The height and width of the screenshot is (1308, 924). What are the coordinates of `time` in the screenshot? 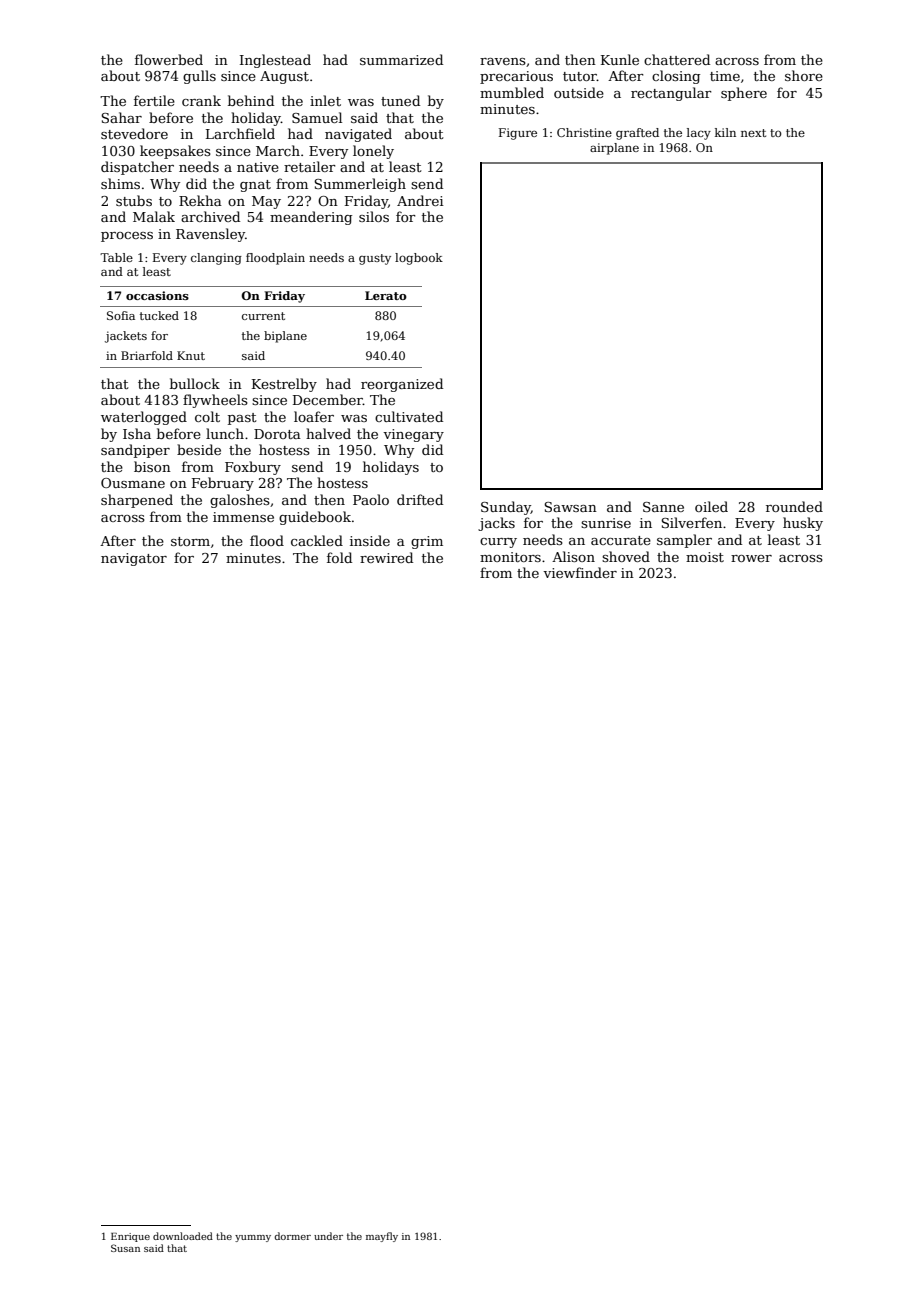 It's located at (725, 76).
